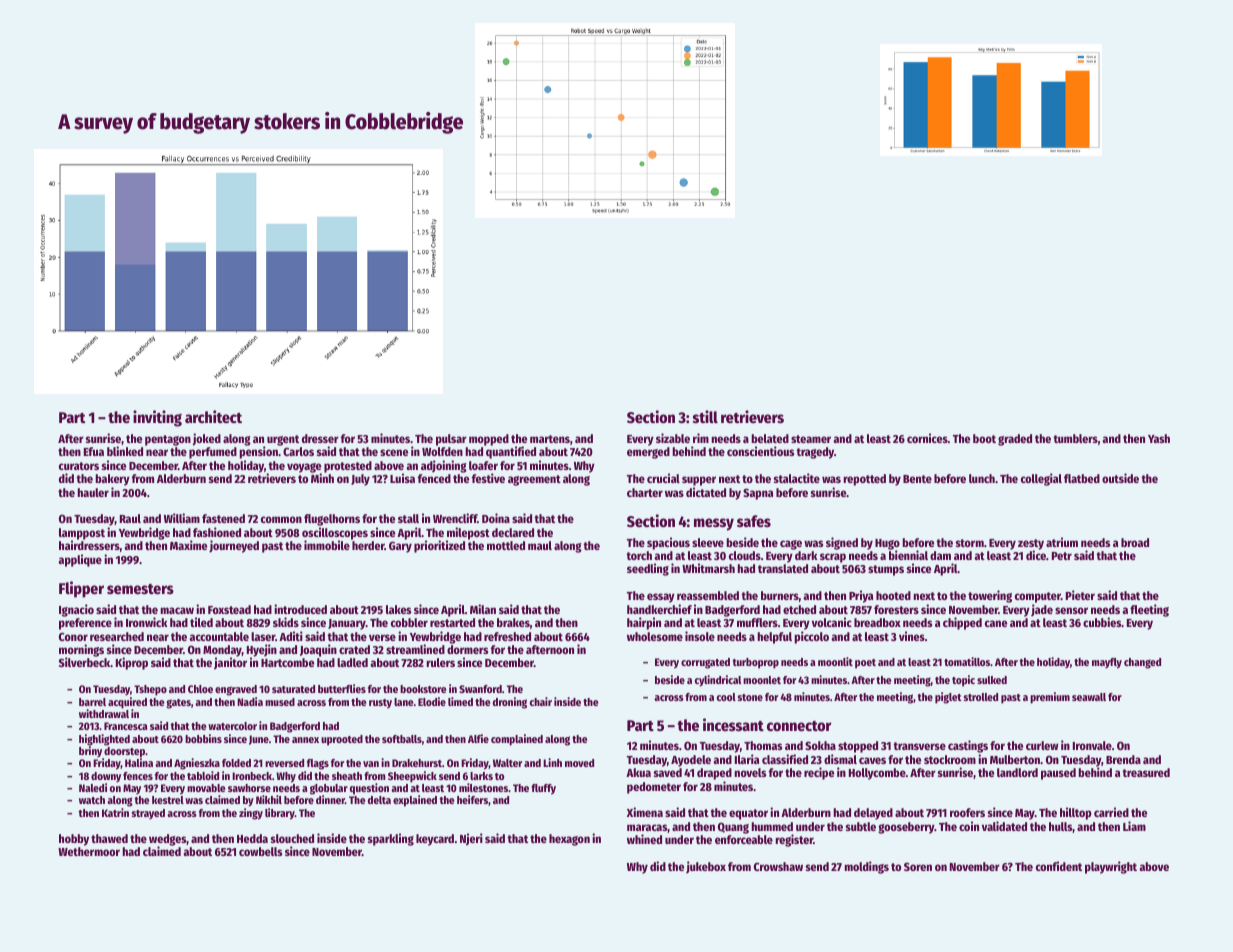 This screenshot has height=952, width=1233. Describe the element at coordinates (223, 518) in the screenshot. I see `fastened` at that location.
